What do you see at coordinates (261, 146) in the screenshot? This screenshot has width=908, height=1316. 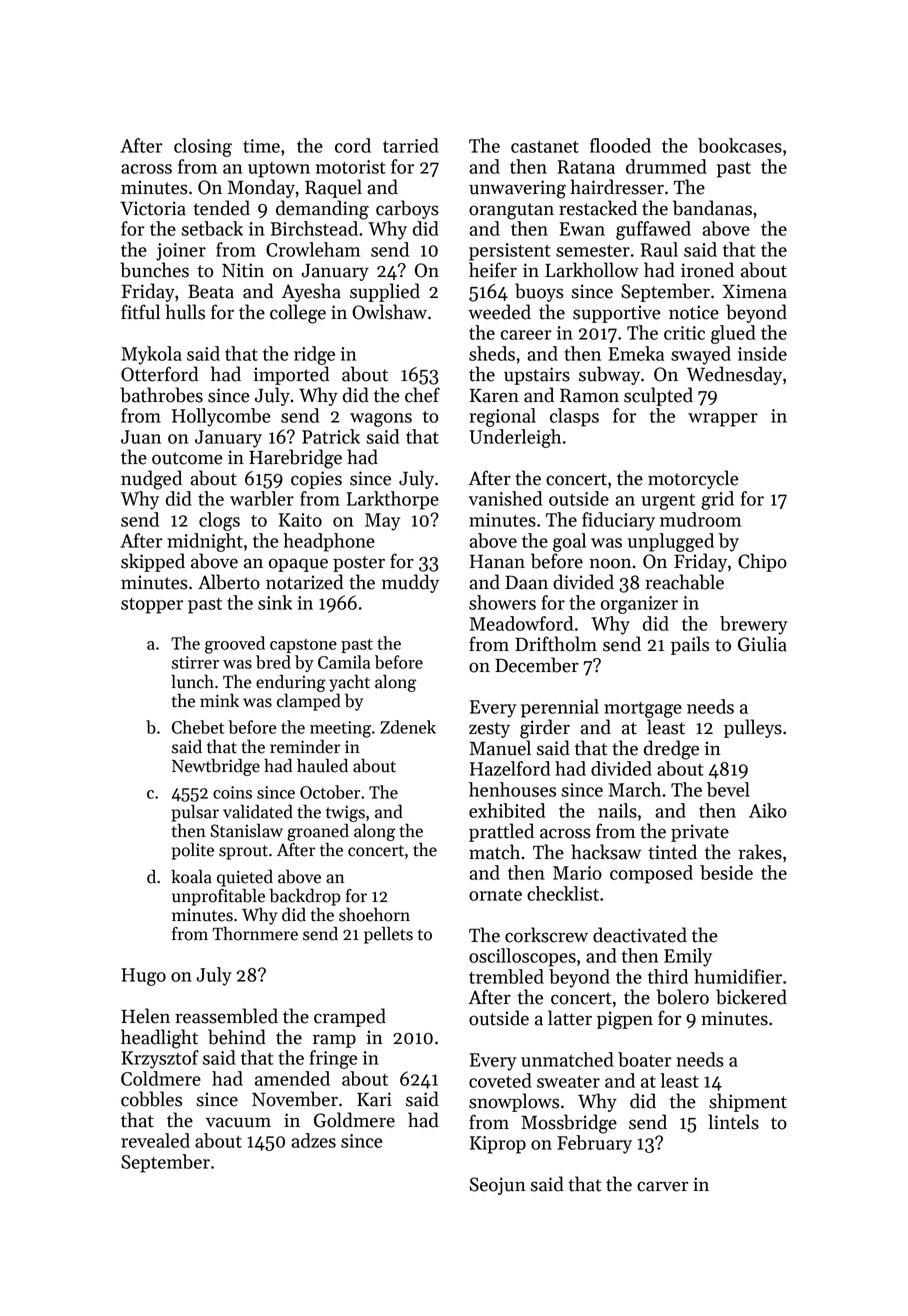 I see `time` at bounding box center [261, 146].
